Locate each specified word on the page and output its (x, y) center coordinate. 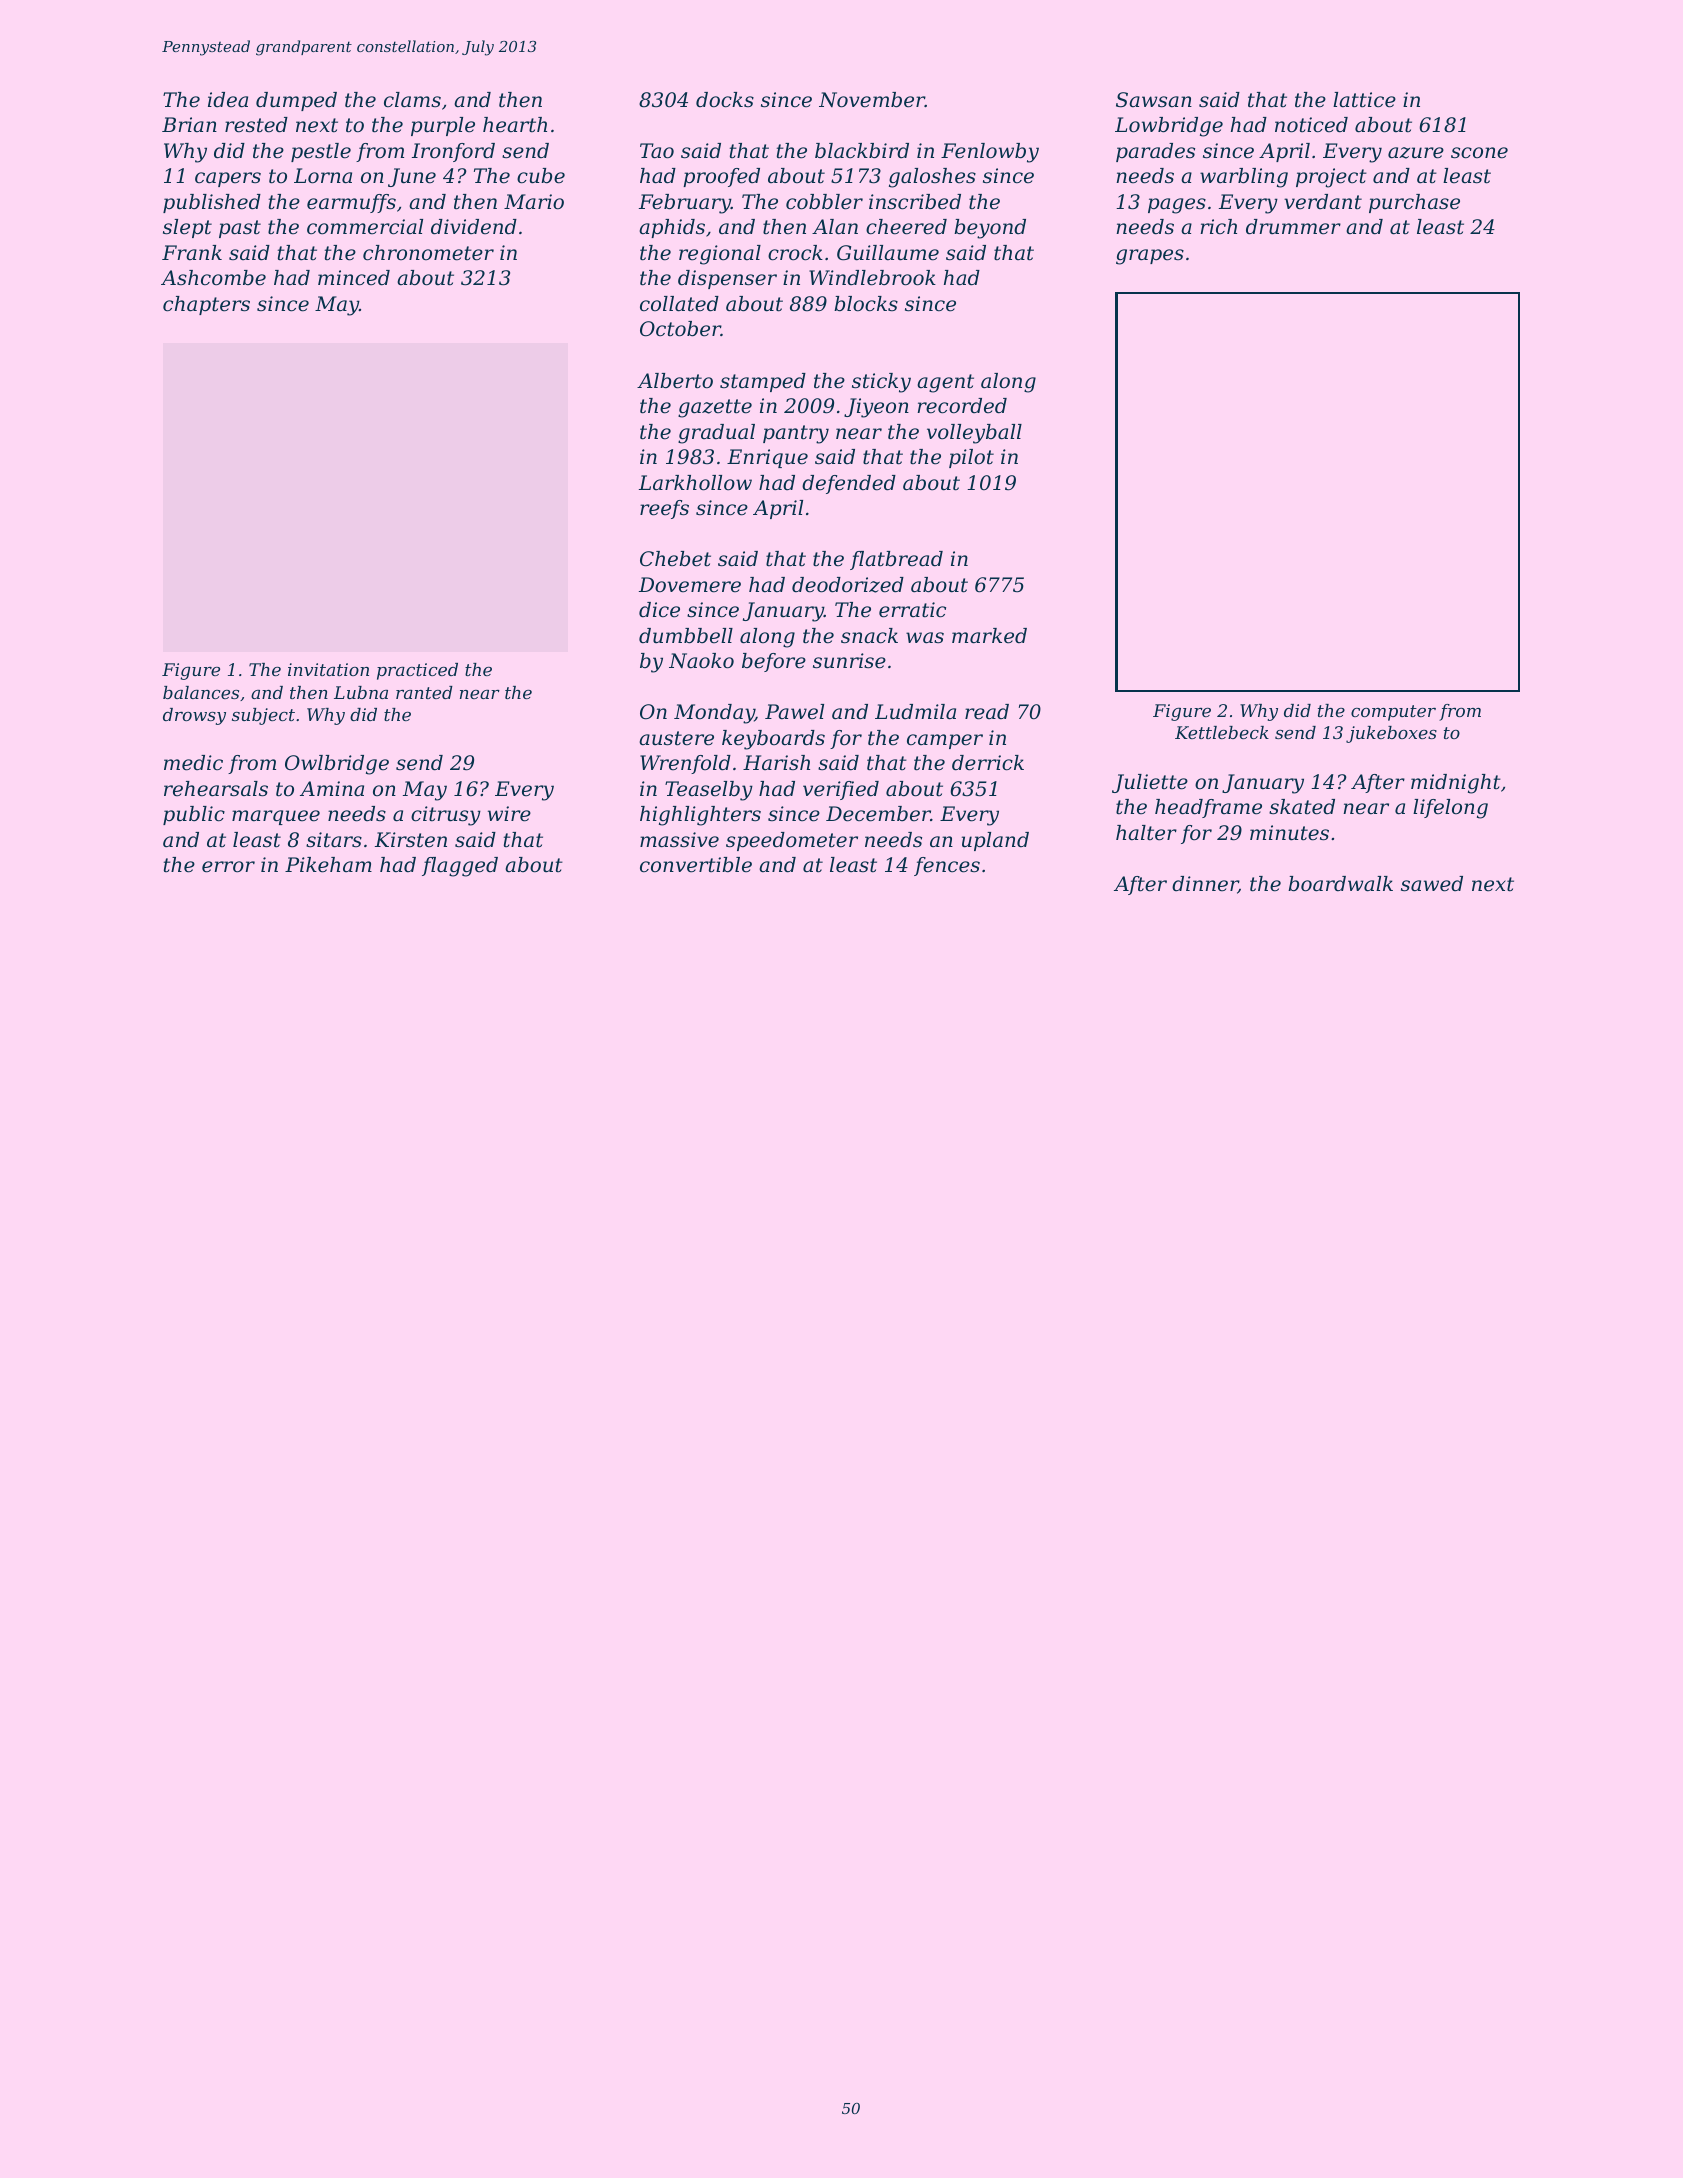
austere (676, 738)
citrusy (446, 816)
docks (725, 100)
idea (228, 100)
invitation (328, 669)
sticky (881, 383)
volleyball (974, 434)
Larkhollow (695, 483)
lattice (1364, 100)
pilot (971, 458)
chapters (206, 305)
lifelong (1450, 809)
